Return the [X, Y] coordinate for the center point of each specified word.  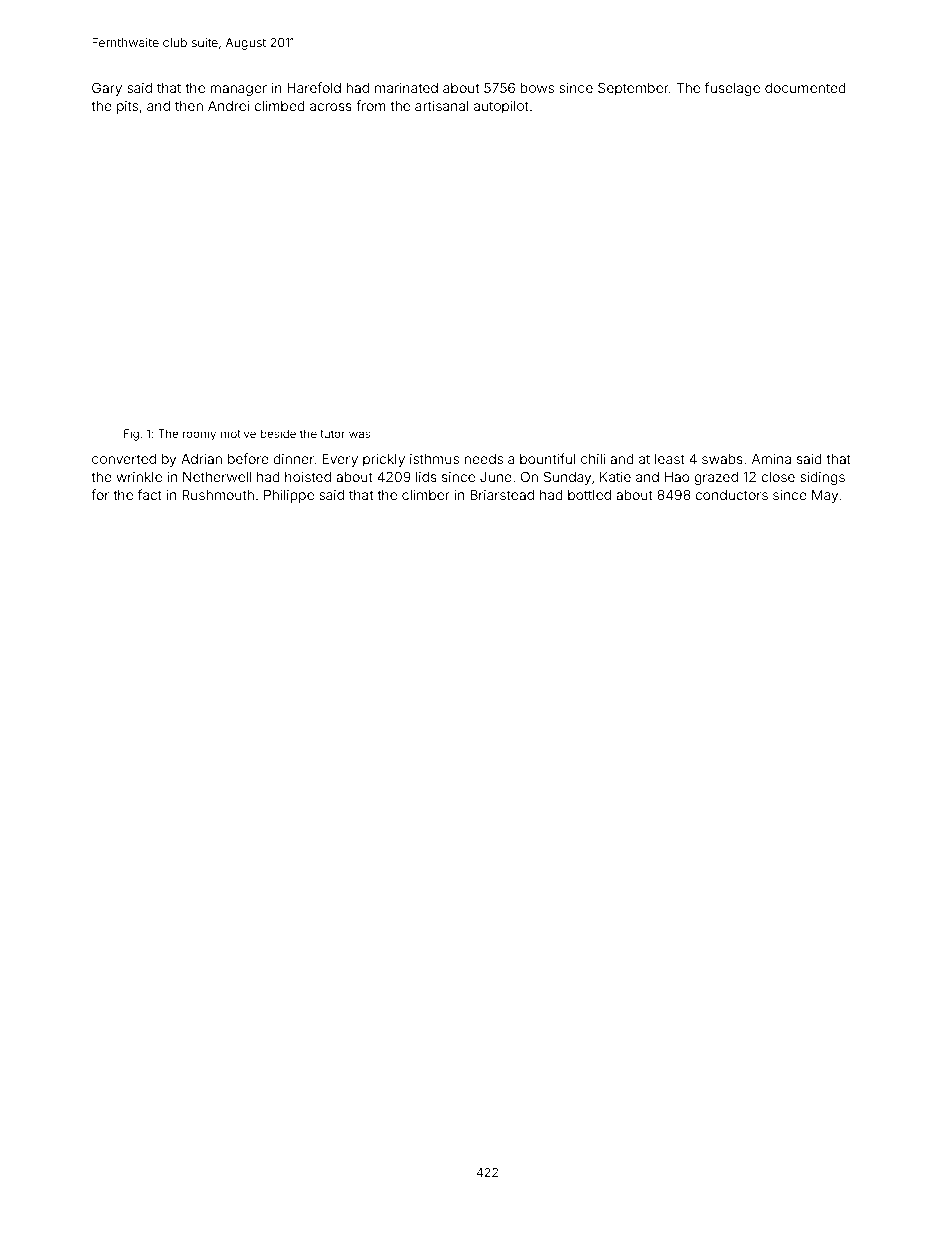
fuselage [732, 89]
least [670, 459]
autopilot [501, 107]
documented [805, 88]
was [359, 434]
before [248, 458]
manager [238, 90]
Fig [131, 435]
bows [537, 88]
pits [127, 107]
